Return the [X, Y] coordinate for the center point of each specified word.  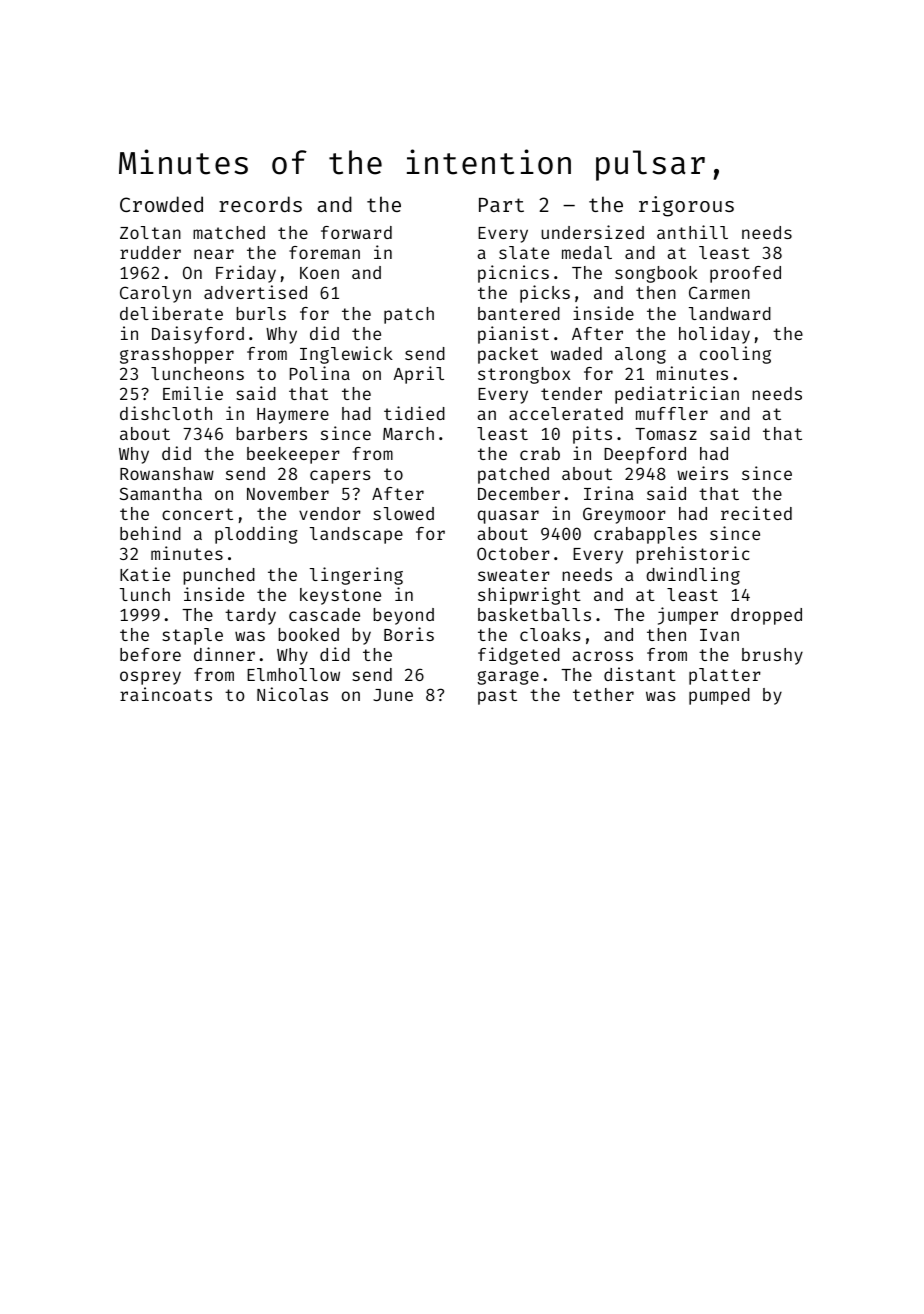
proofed [745, 274]
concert [197, 514]
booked [308, 634]
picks [545, 294]
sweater [514, 575]
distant [640, 674]
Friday [246, 274]
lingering [356, 576]
